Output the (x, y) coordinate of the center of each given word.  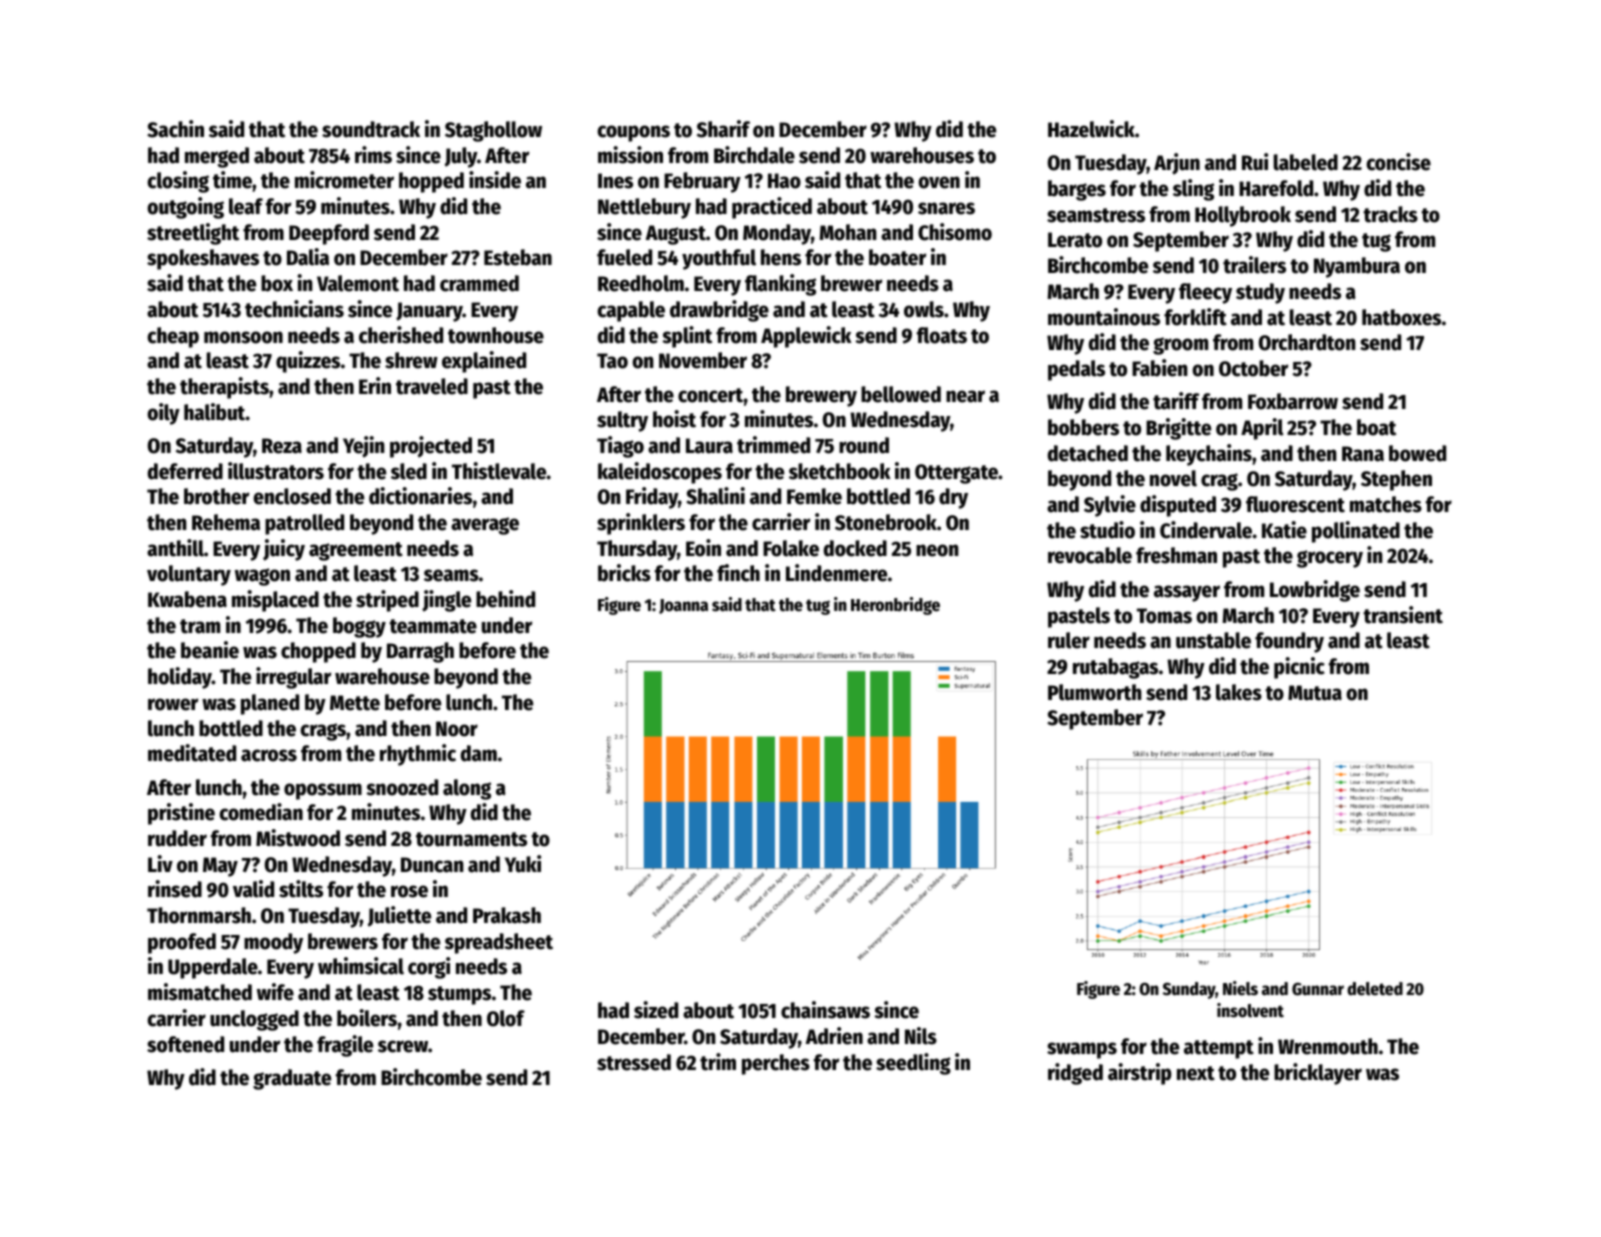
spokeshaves (203, 259)
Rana (1363, 454)
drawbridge (719, 311)
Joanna (683, 606)
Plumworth (1095, 692)
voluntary (189, 575)
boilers (367, 1018)
